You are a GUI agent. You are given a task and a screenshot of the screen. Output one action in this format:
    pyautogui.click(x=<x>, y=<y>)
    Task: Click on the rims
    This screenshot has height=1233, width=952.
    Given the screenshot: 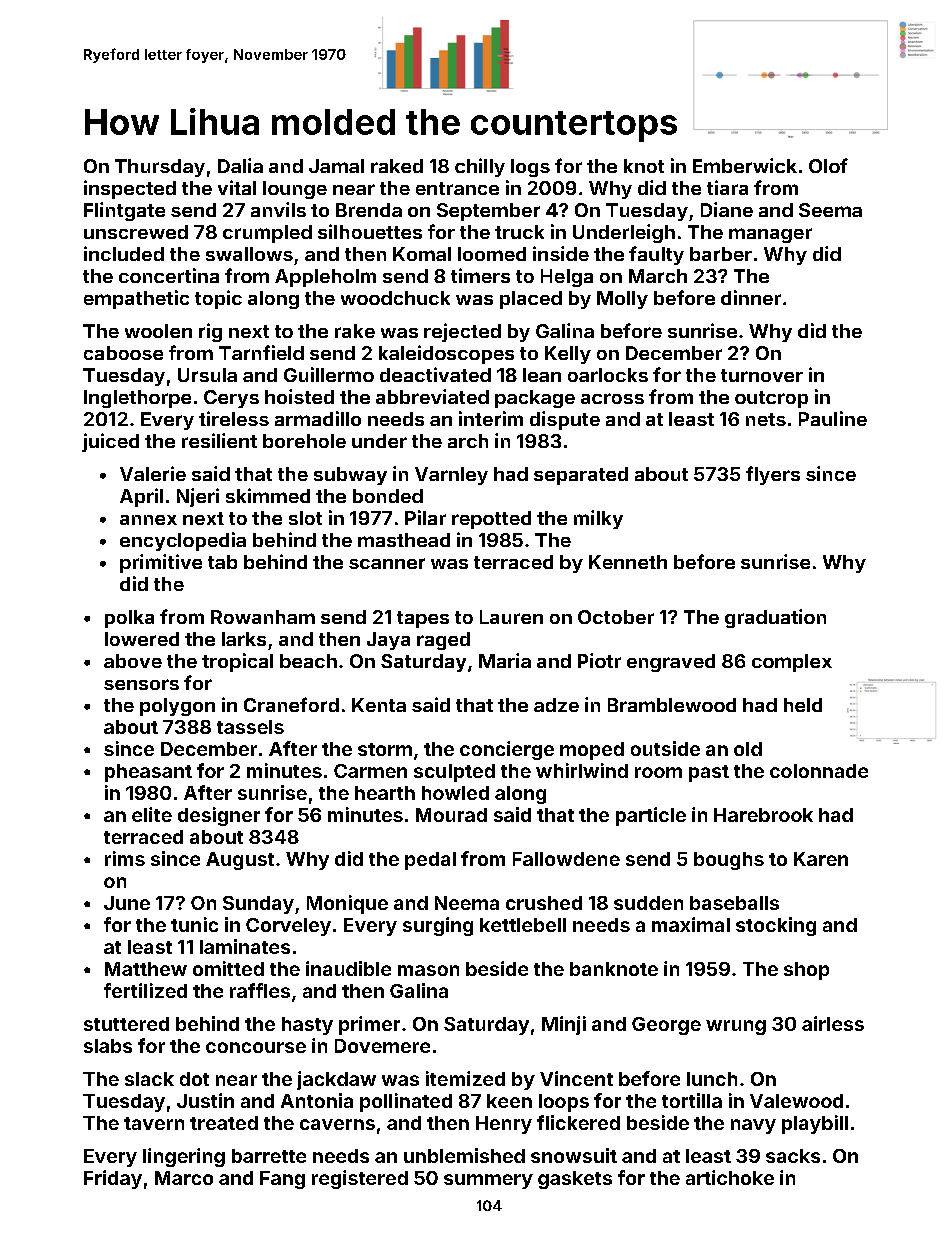 What is the action you would take?
    pyautogui.click(x=125, y=858)
